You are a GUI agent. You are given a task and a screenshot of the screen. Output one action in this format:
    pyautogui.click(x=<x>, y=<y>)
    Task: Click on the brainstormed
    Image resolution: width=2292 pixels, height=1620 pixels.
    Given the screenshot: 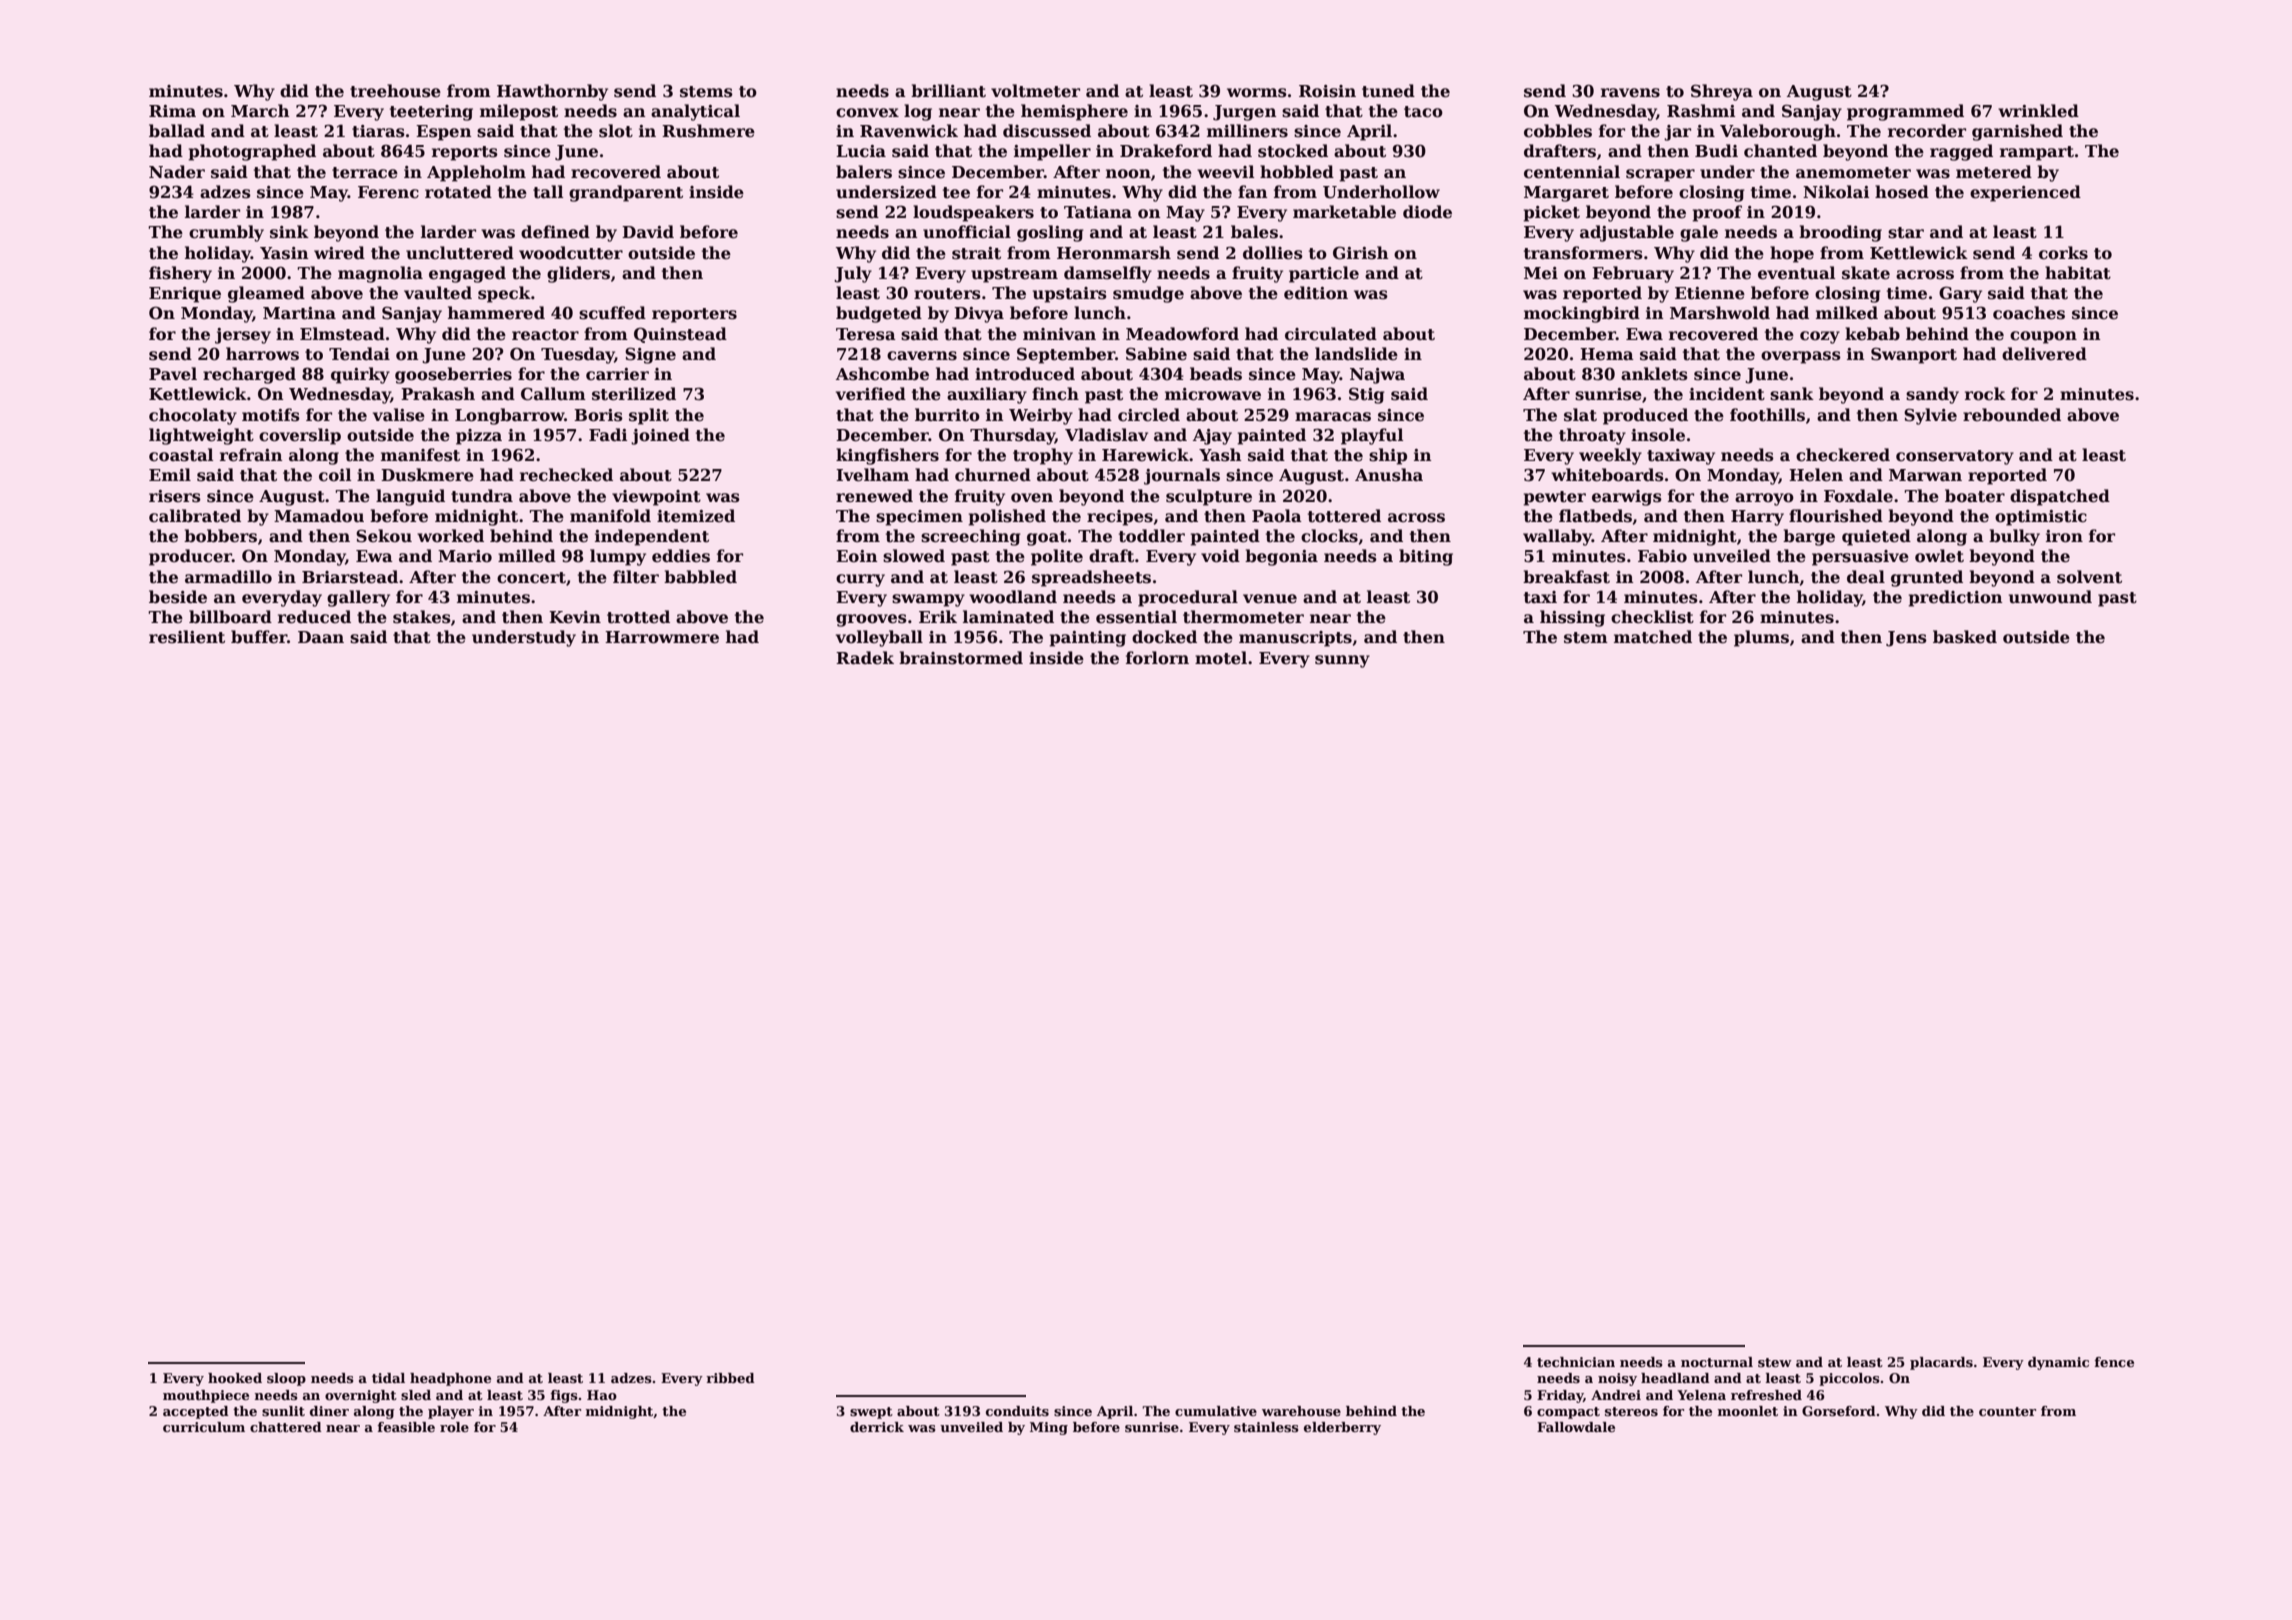 What is the action you would take?
    pyautogui.click(x=961, y=658)
